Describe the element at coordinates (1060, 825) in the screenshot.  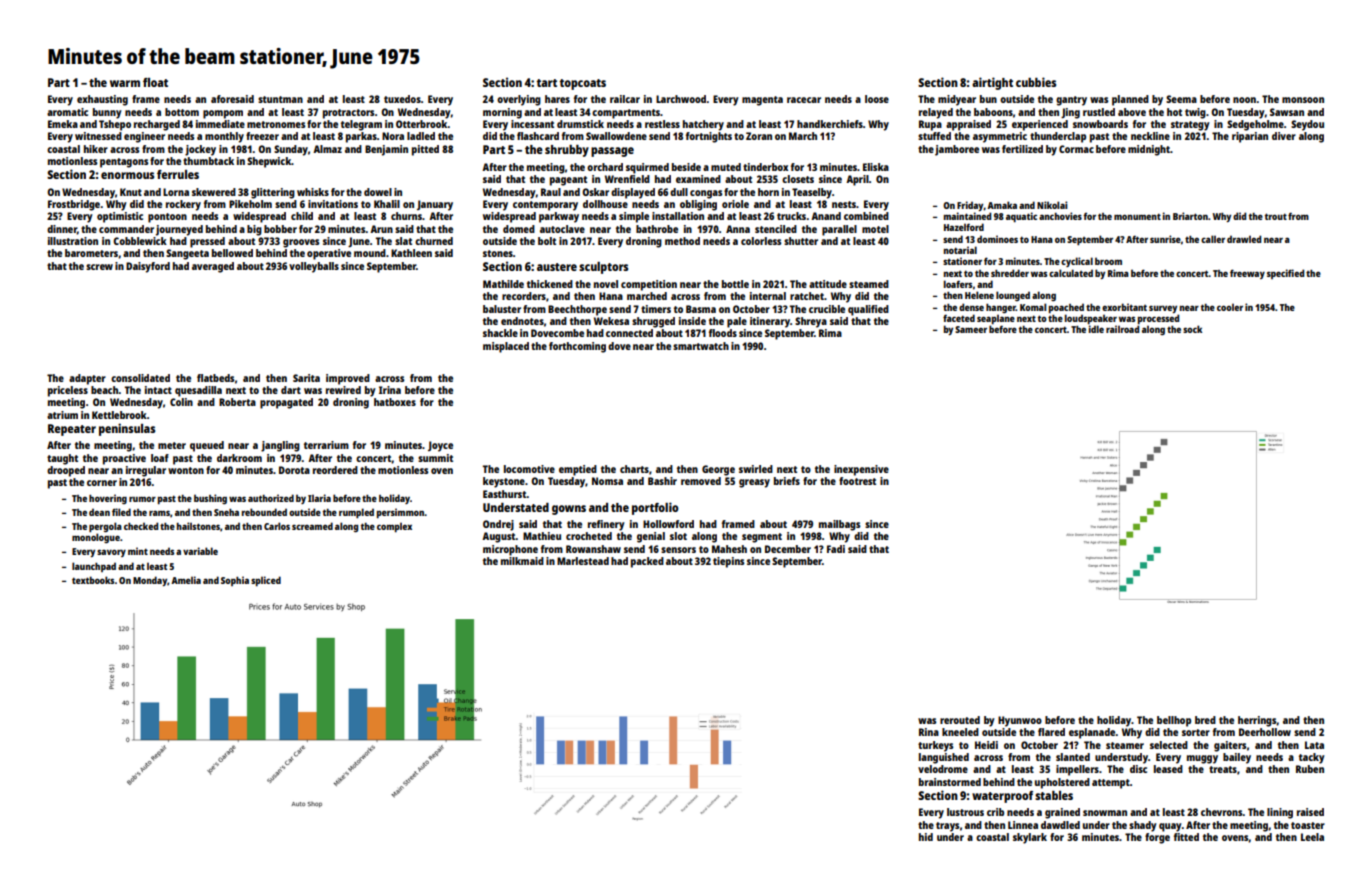
I see `dawdled` at that location.
